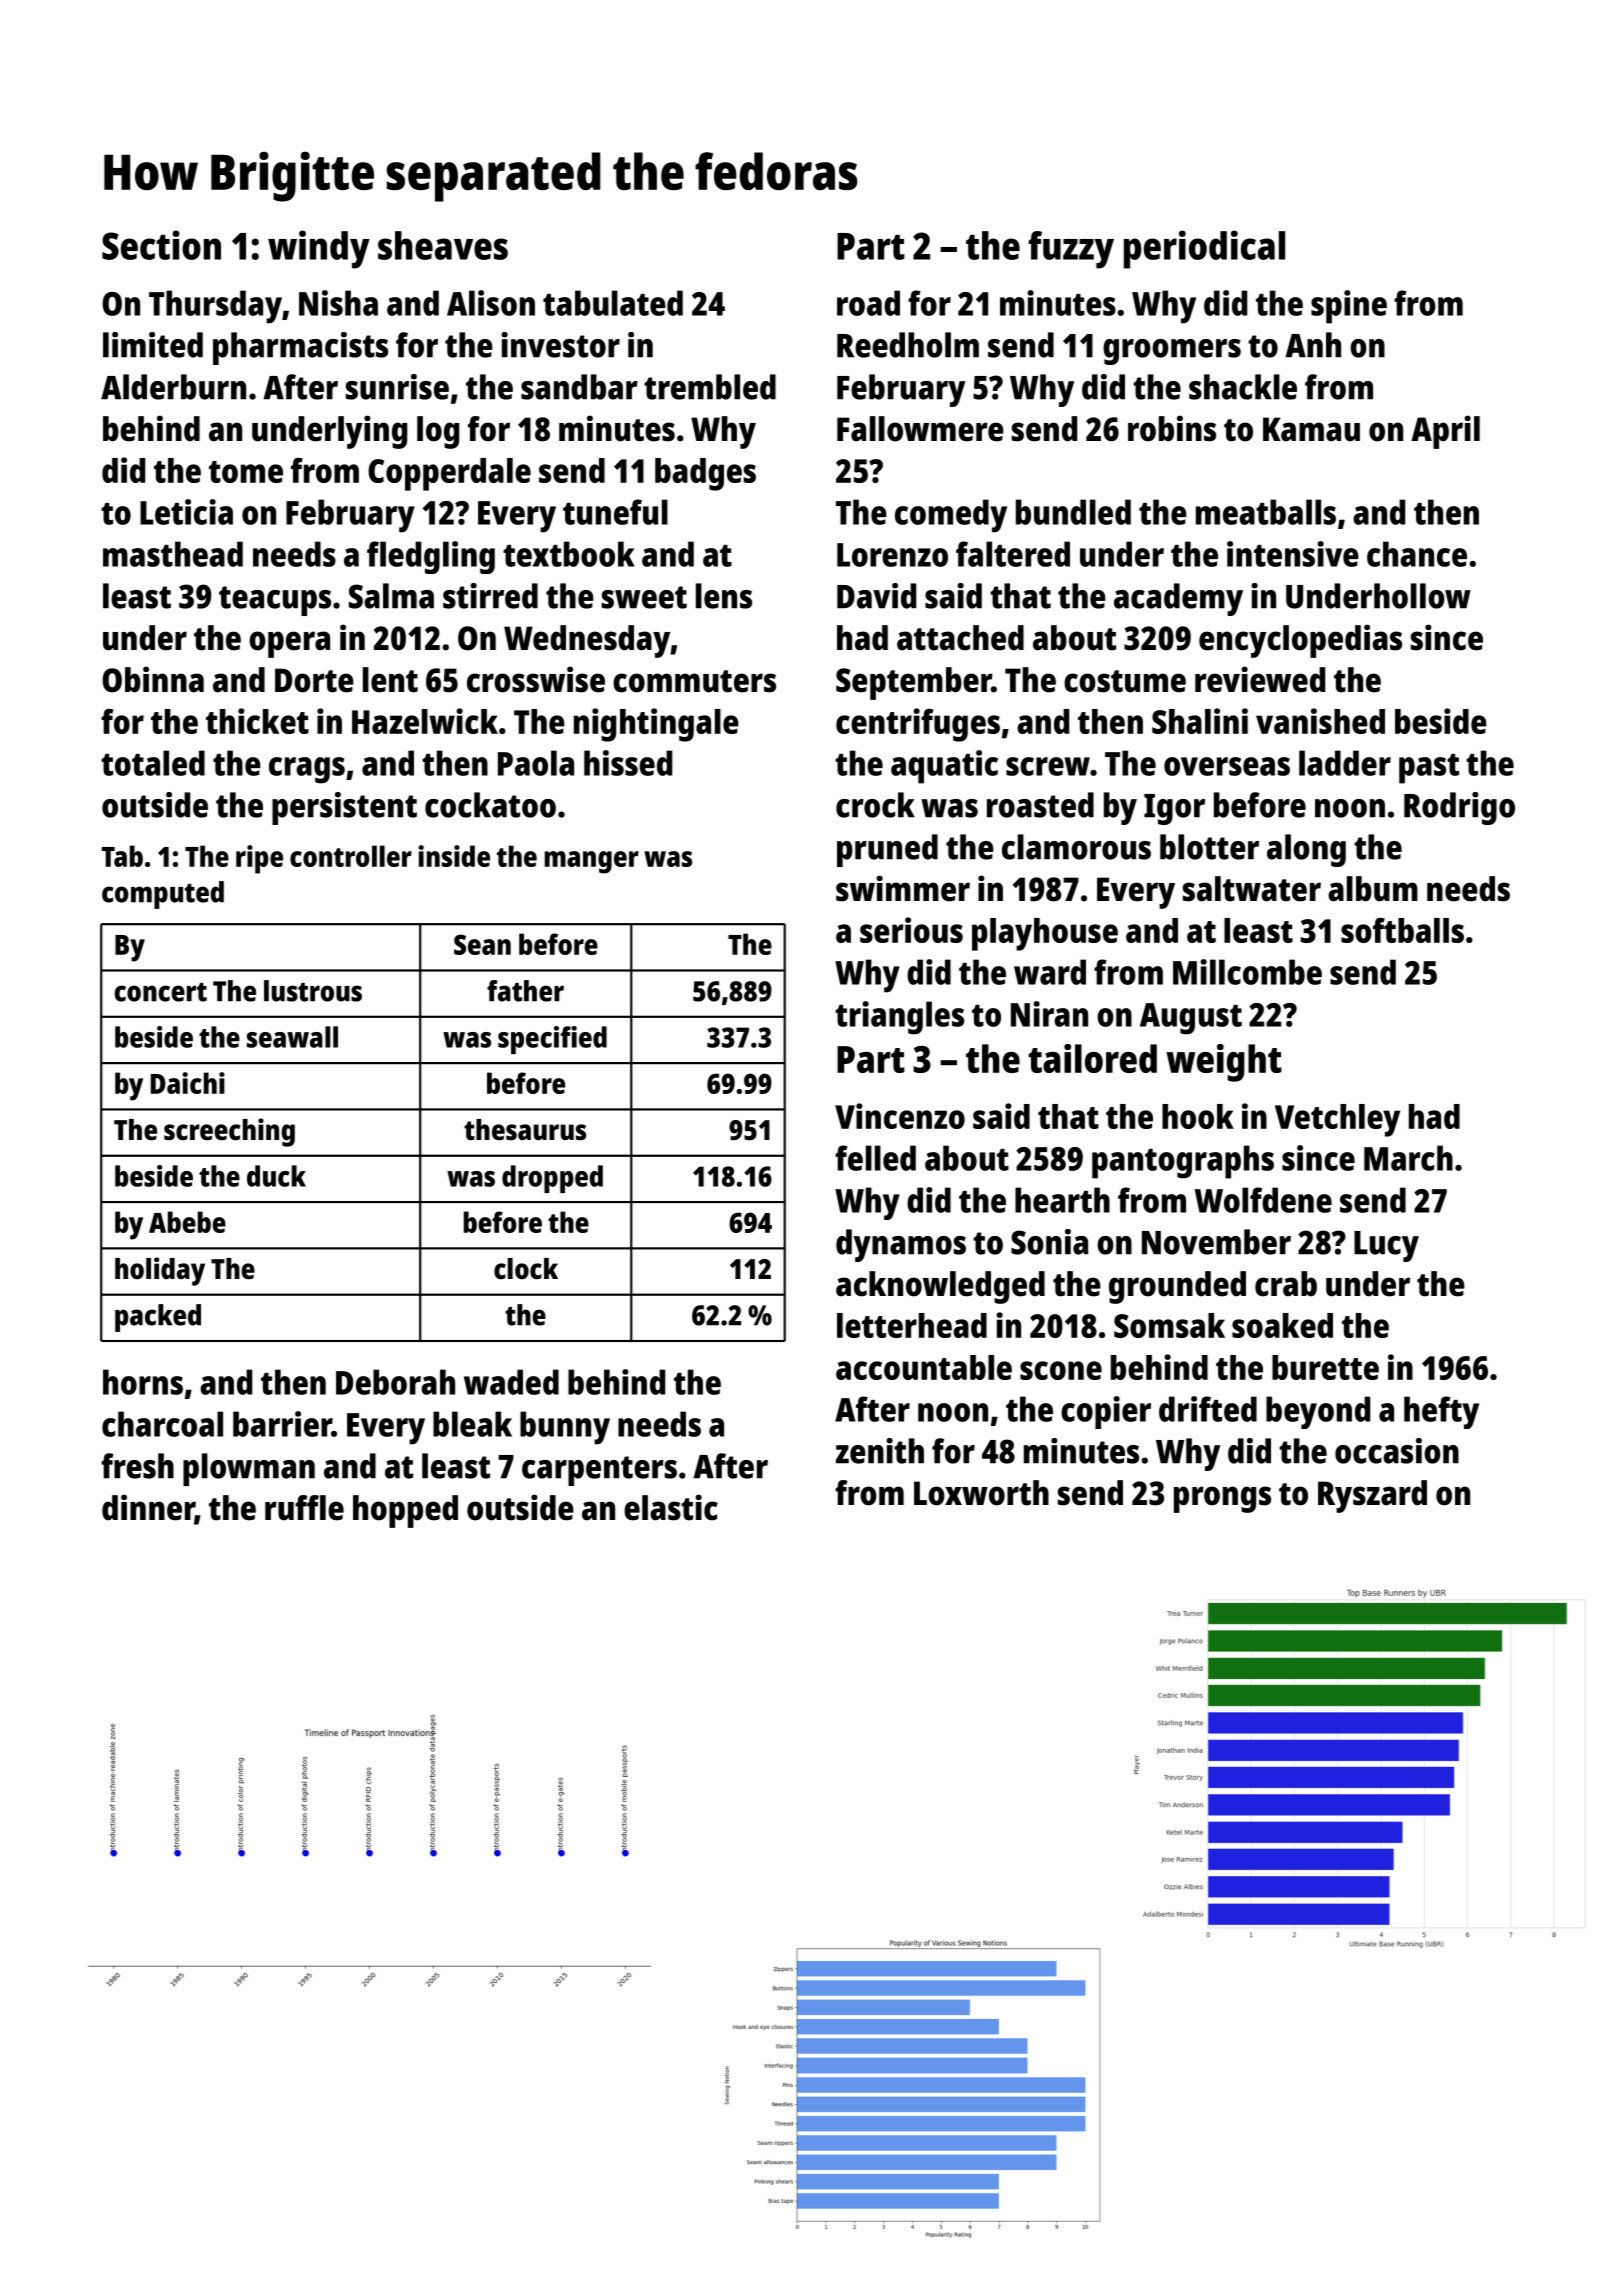 The height and width of the page is (2292, 1620). What do you see at coordinates (1386, 1246) in the page?
I see `Lucy` at bounding box center [1386, 1246].
